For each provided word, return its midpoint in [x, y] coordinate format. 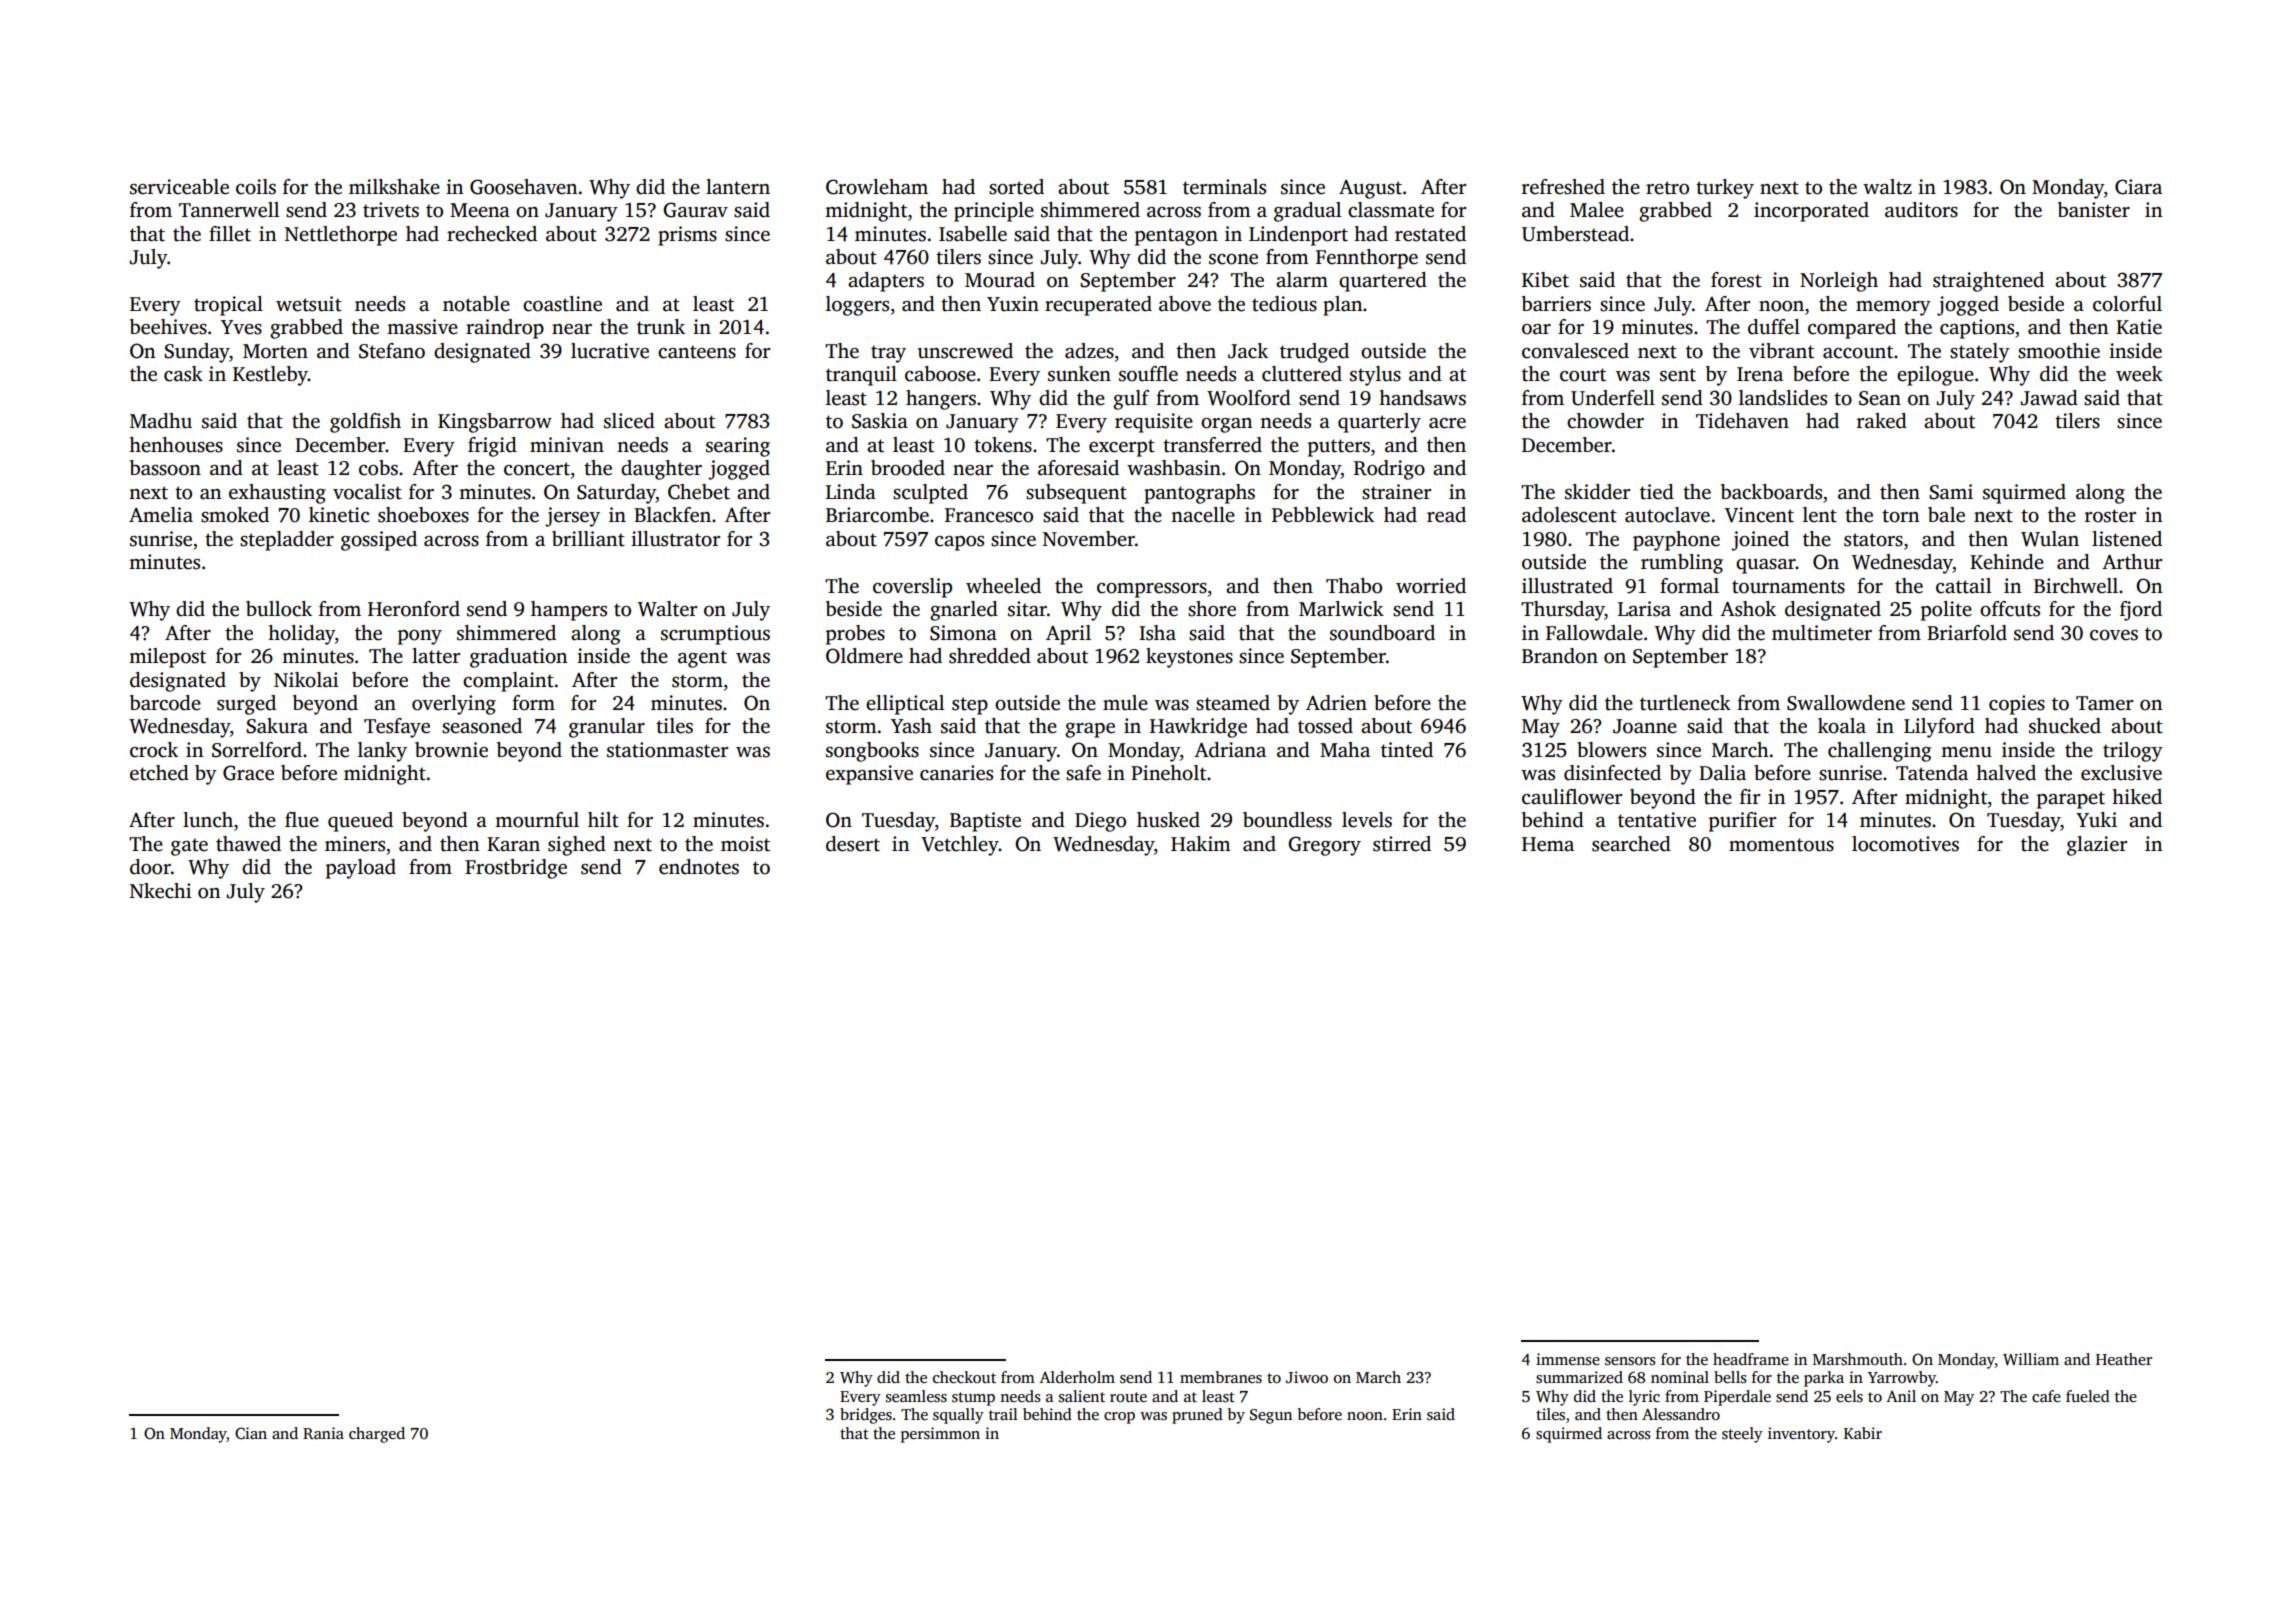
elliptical [905, 705]
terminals [1224, 187]
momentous [1781, 845]
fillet [230, 234]
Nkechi [160, 891]
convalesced [1575, 351]
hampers [569, 611]
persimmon [940, 1435]
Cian [251, 1433]
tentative [1657, 820]
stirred [1402, 844]
